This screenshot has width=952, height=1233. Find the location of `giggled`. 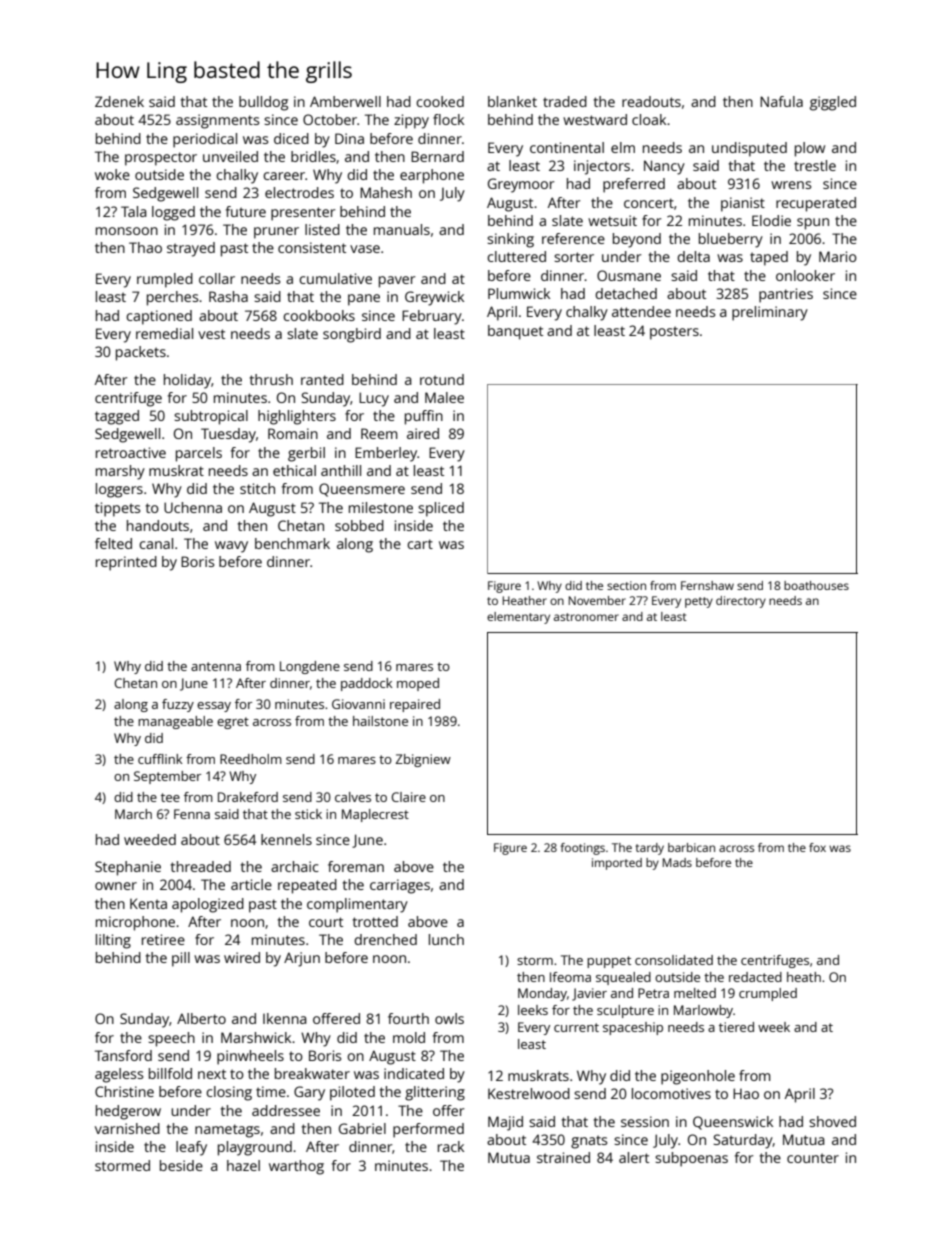

giggled is located at coordinates (833, 103).
